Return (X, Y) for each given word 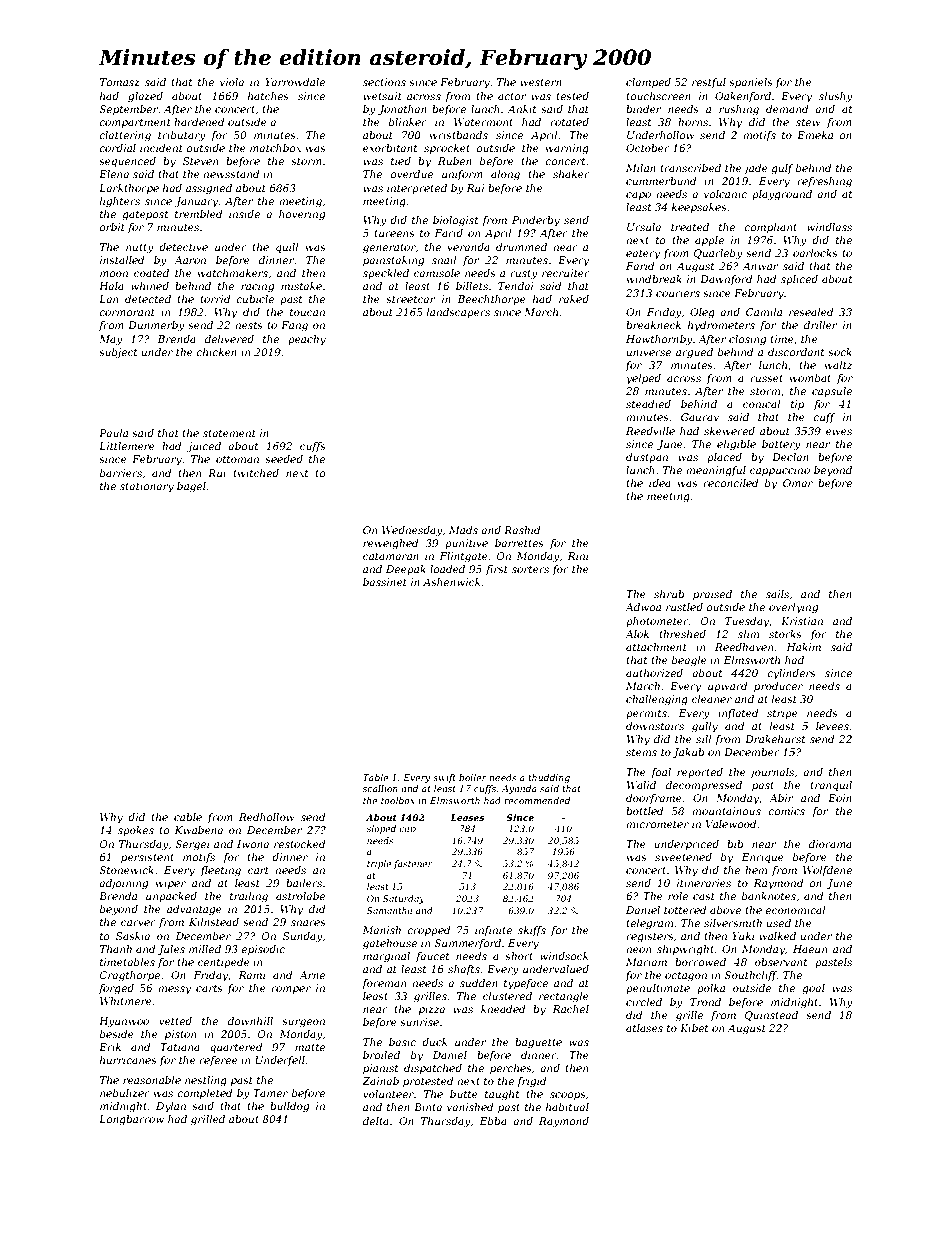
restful (709, 83)
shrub (669, 594)
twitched (256, 473)
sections (384, 82)
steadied (648, 404)
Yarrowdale (295, 82)
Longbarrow (131, 1120)
